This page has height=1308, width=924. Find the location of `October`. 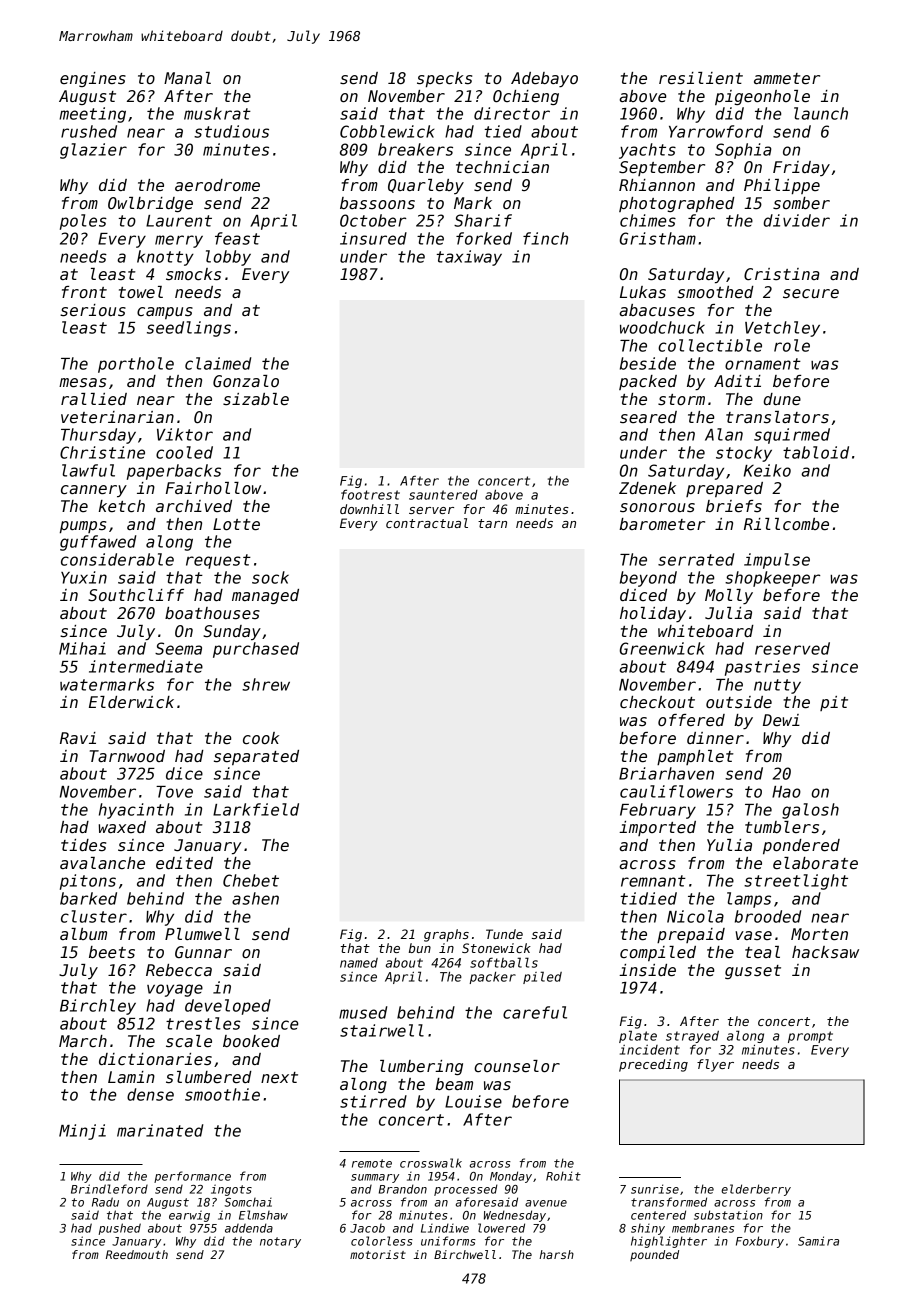

October is located at coordinates (373, 220).
